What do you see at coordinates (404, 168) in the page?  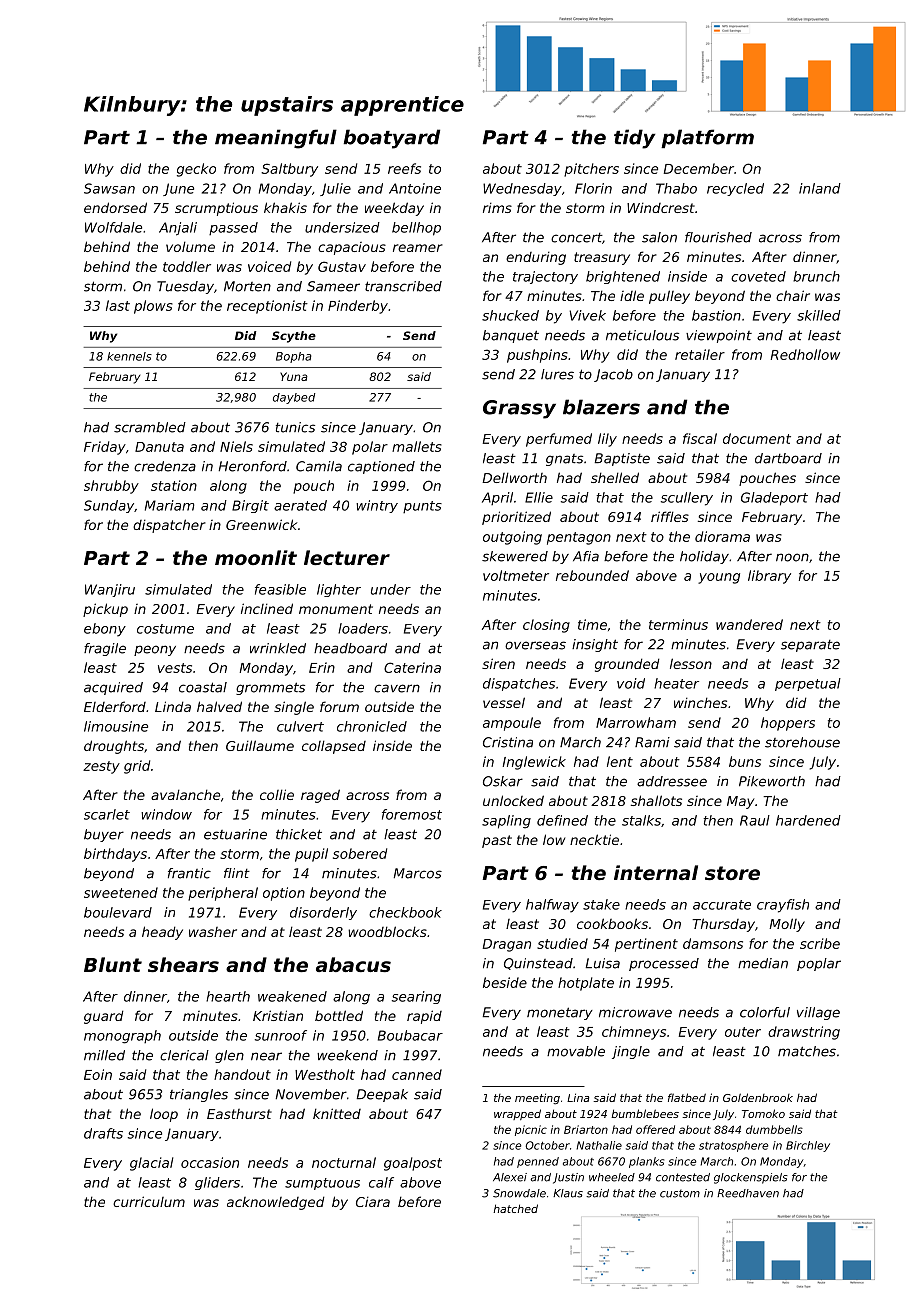 I see `reefs` at bounding box center [404, 168].
